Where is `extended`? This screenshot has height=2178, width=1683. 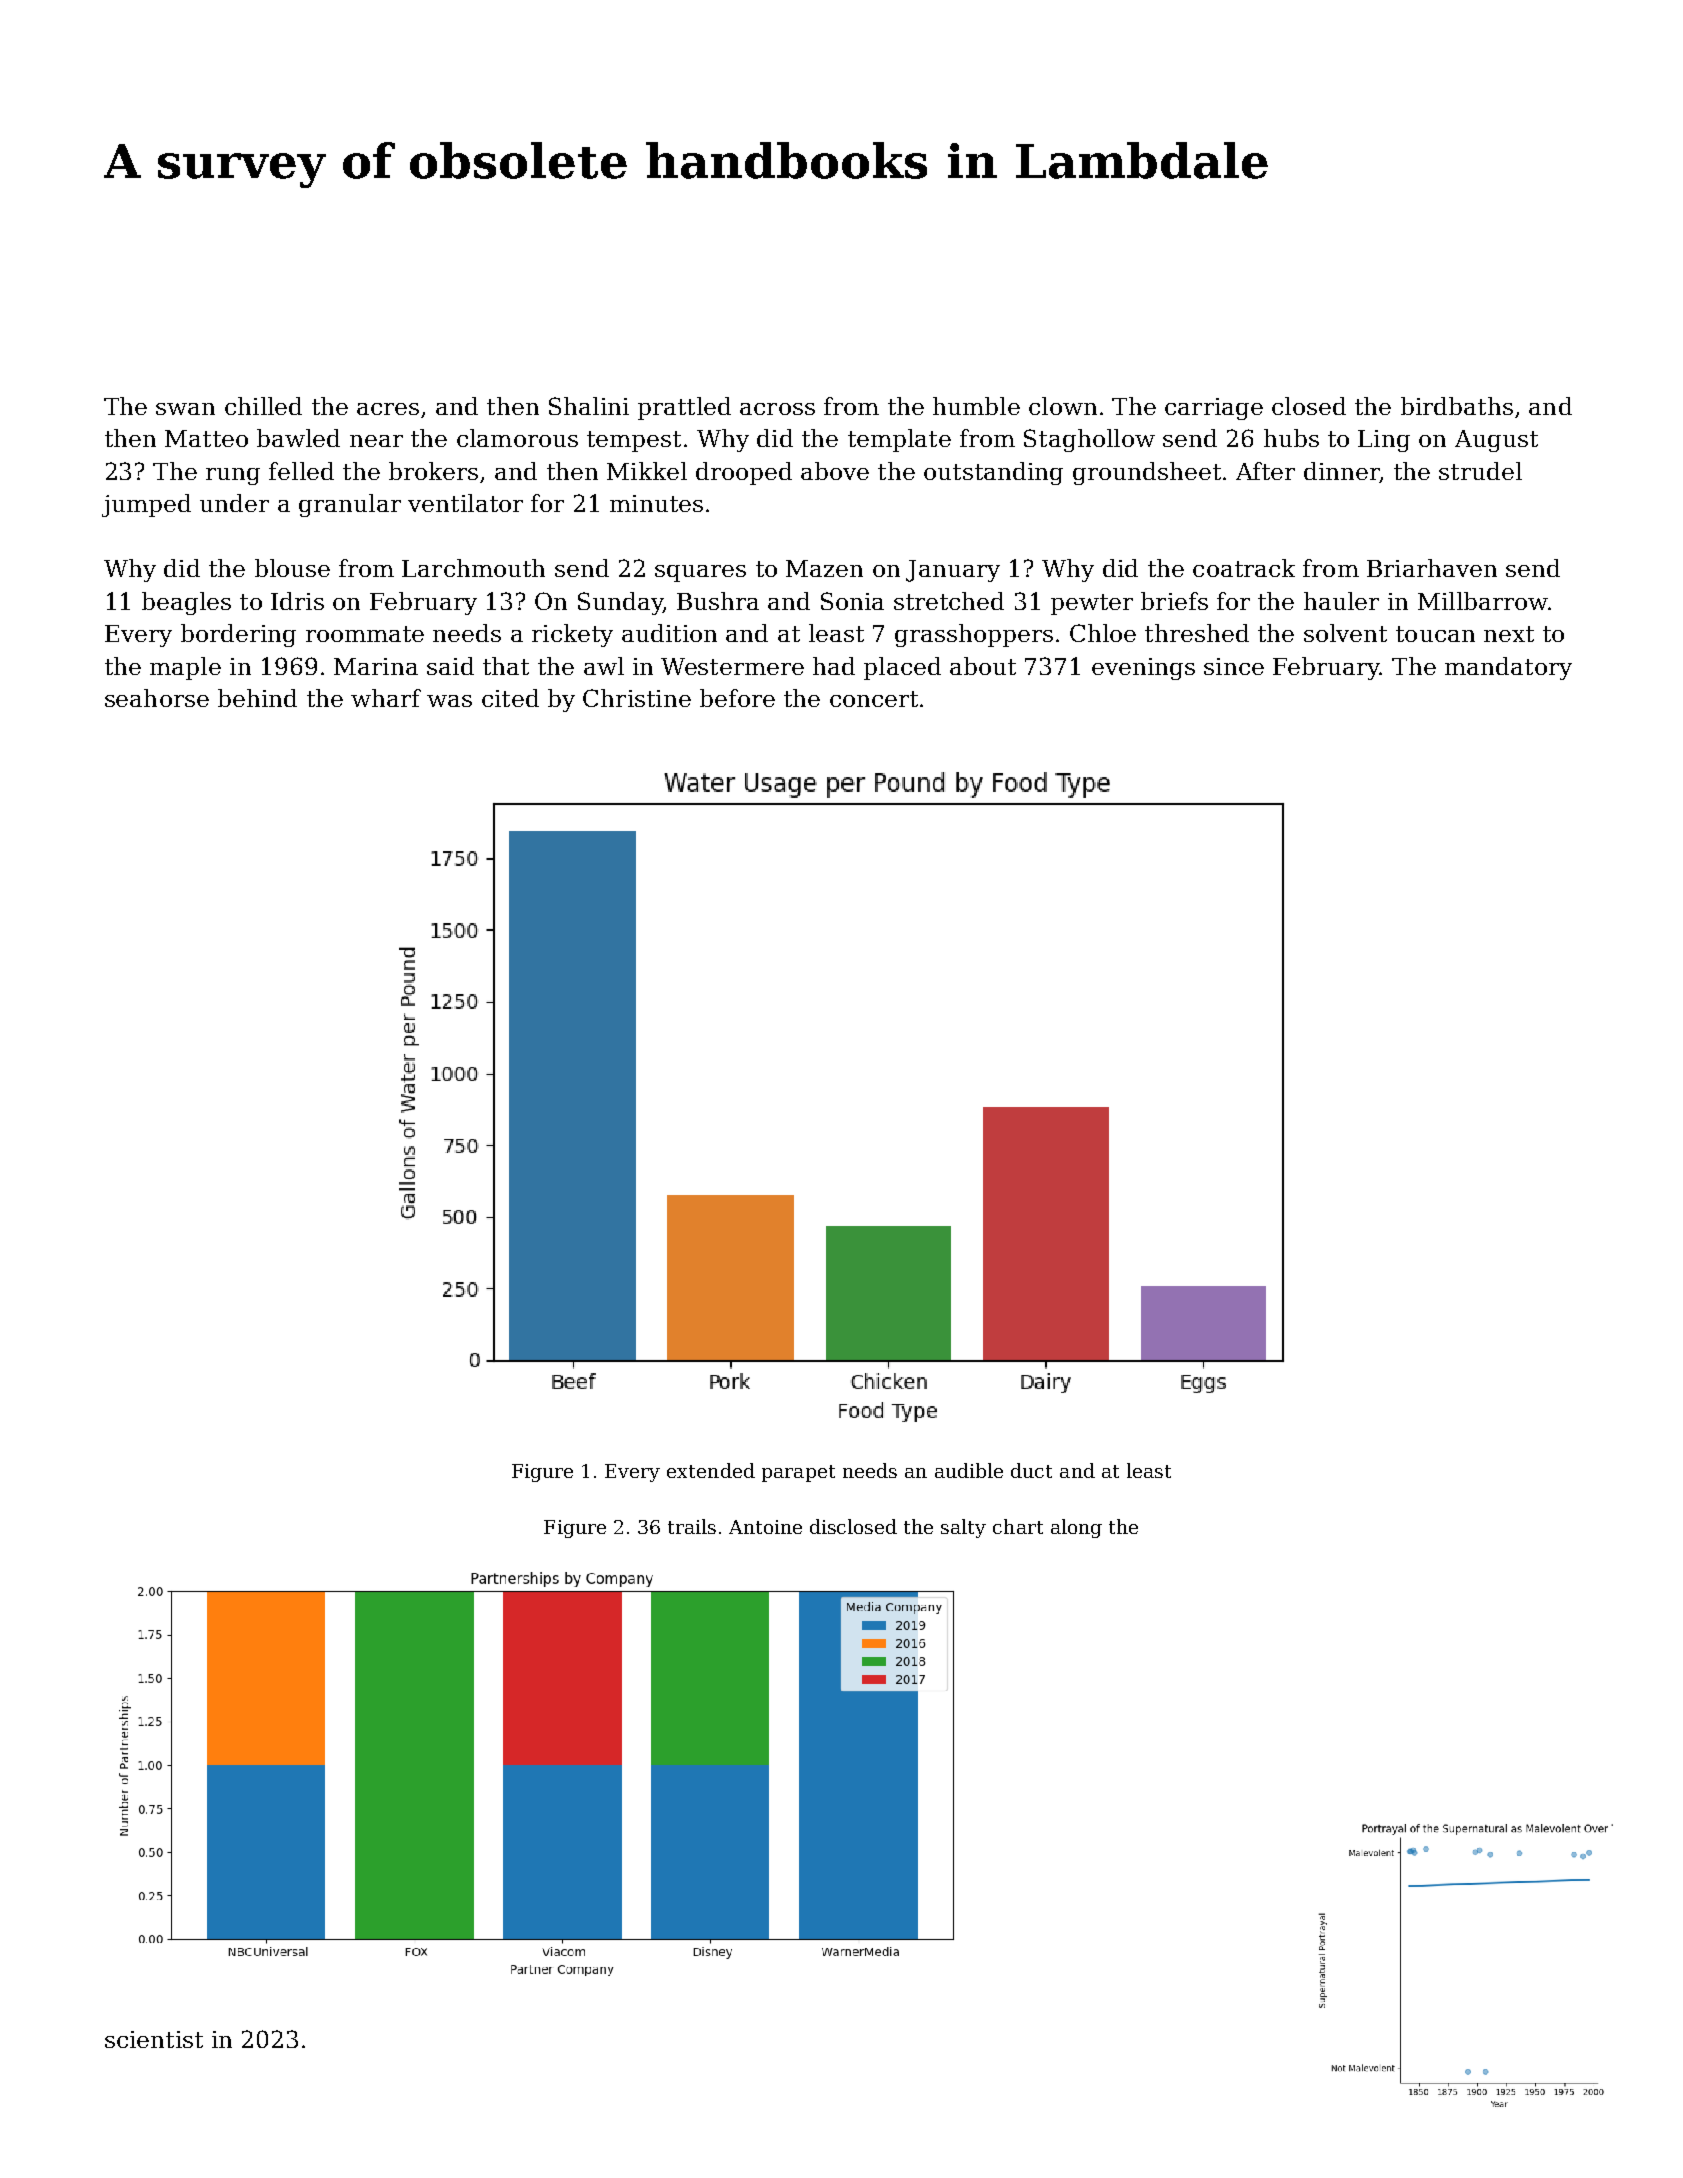
extended is located at coordinates (711, 1470).
